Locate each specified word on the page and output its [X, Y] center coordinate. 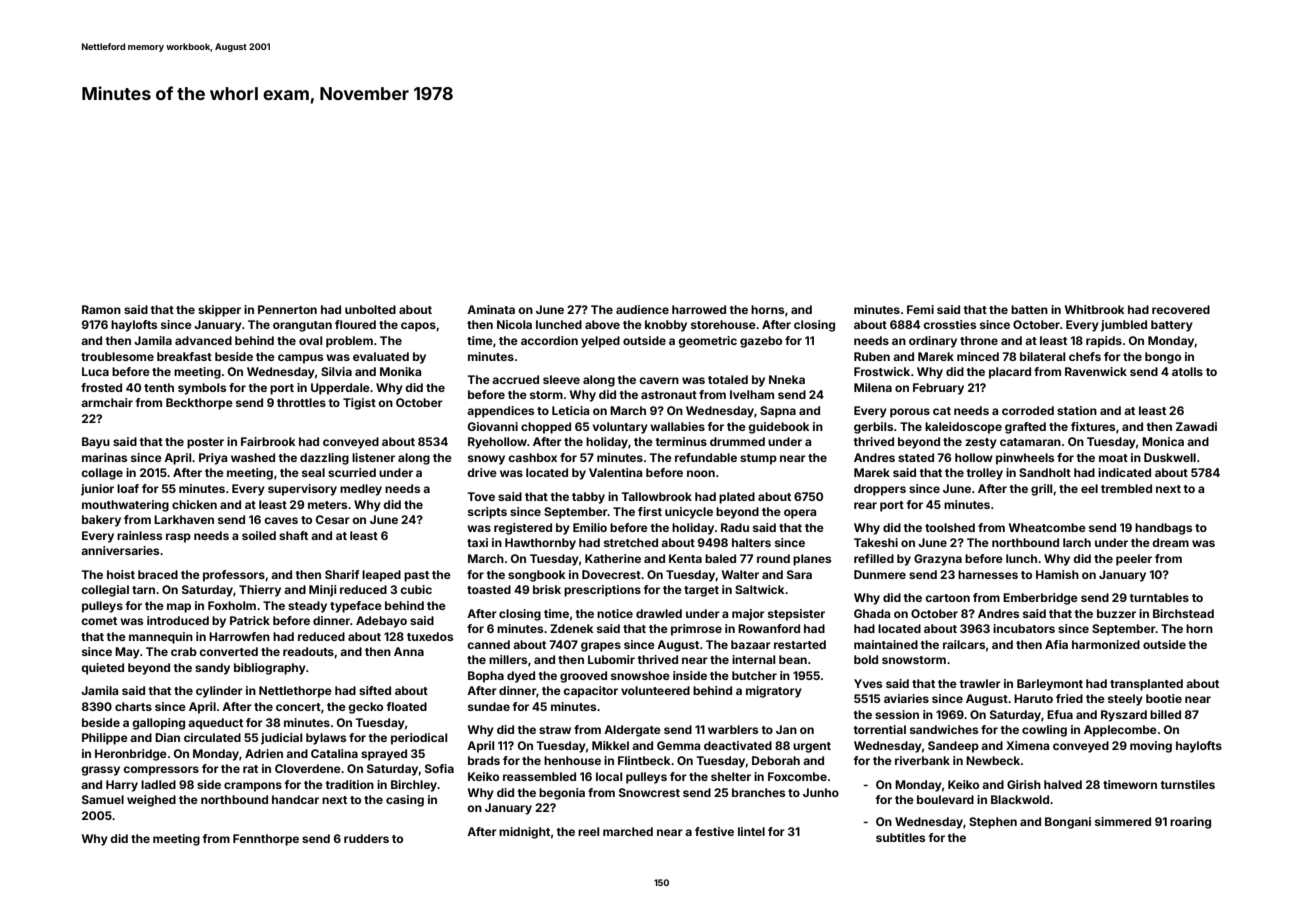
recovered [1181, 309]
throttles [301, 402]
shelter [731, 776]
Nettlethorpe [295, 692]
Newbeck [993, 760]
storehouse [723, 324]
